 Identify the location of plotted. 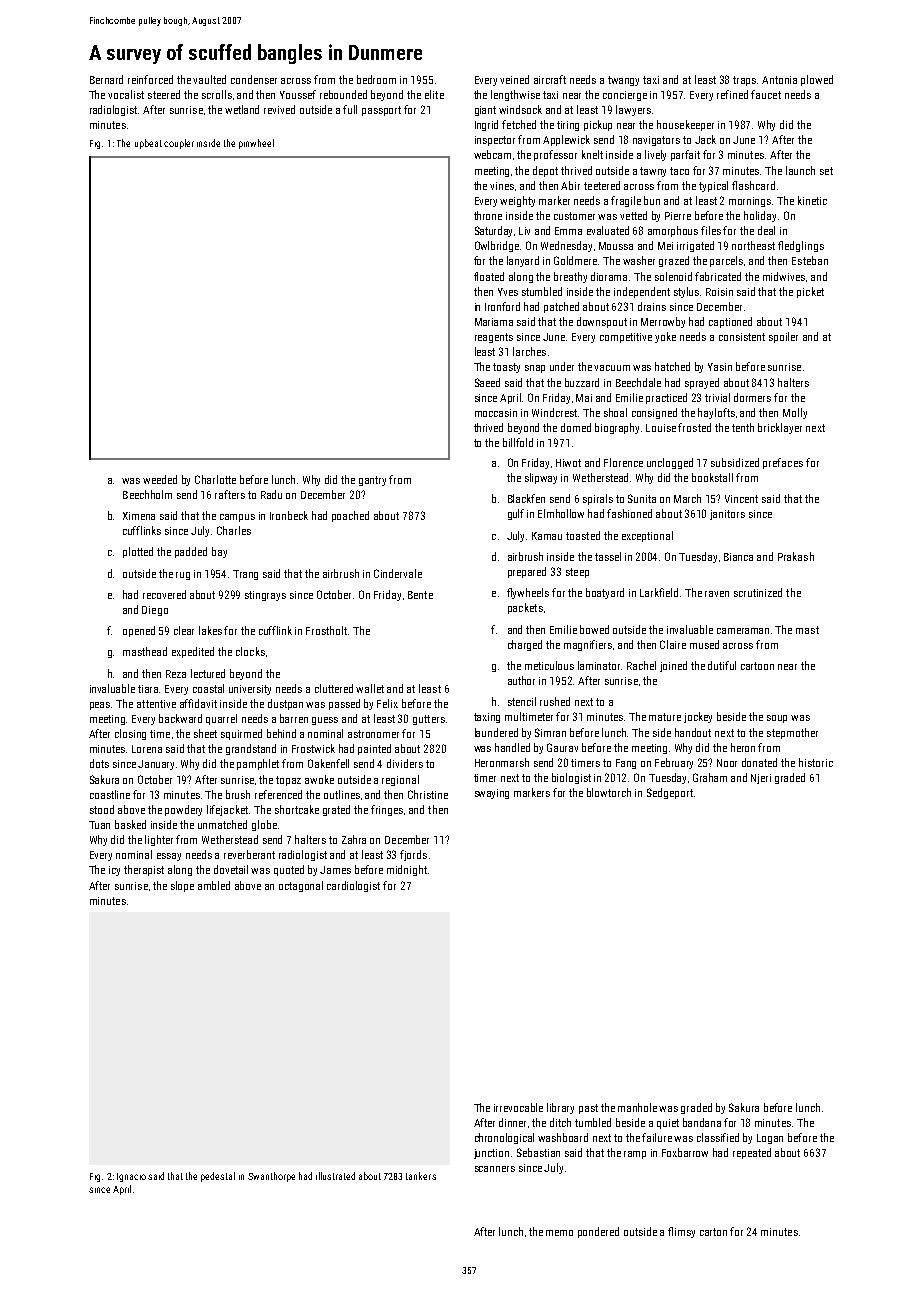
(138, 552).
